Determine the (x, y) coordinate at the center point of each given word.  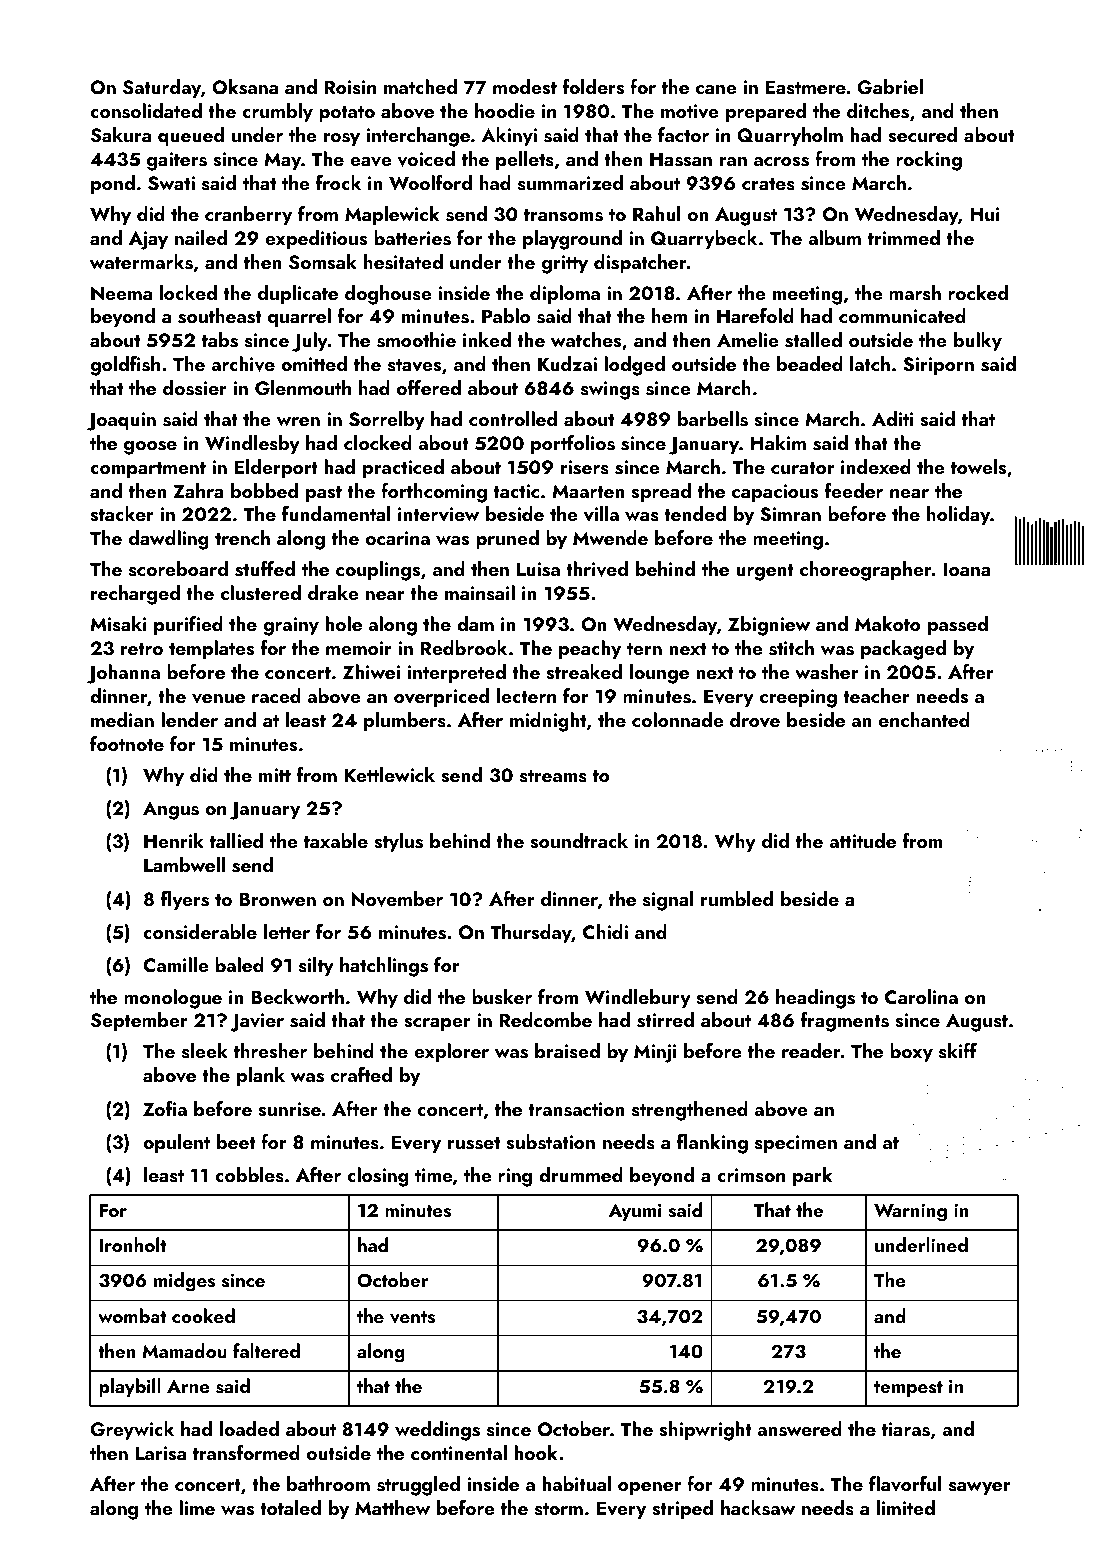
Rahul (657, 213)
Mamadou (184, 1350)
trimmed (904, 237)
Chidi (605, 932)
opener (649, 1488)
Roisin (350, 87)
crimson (751, 1175)
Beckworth (297, 996)
